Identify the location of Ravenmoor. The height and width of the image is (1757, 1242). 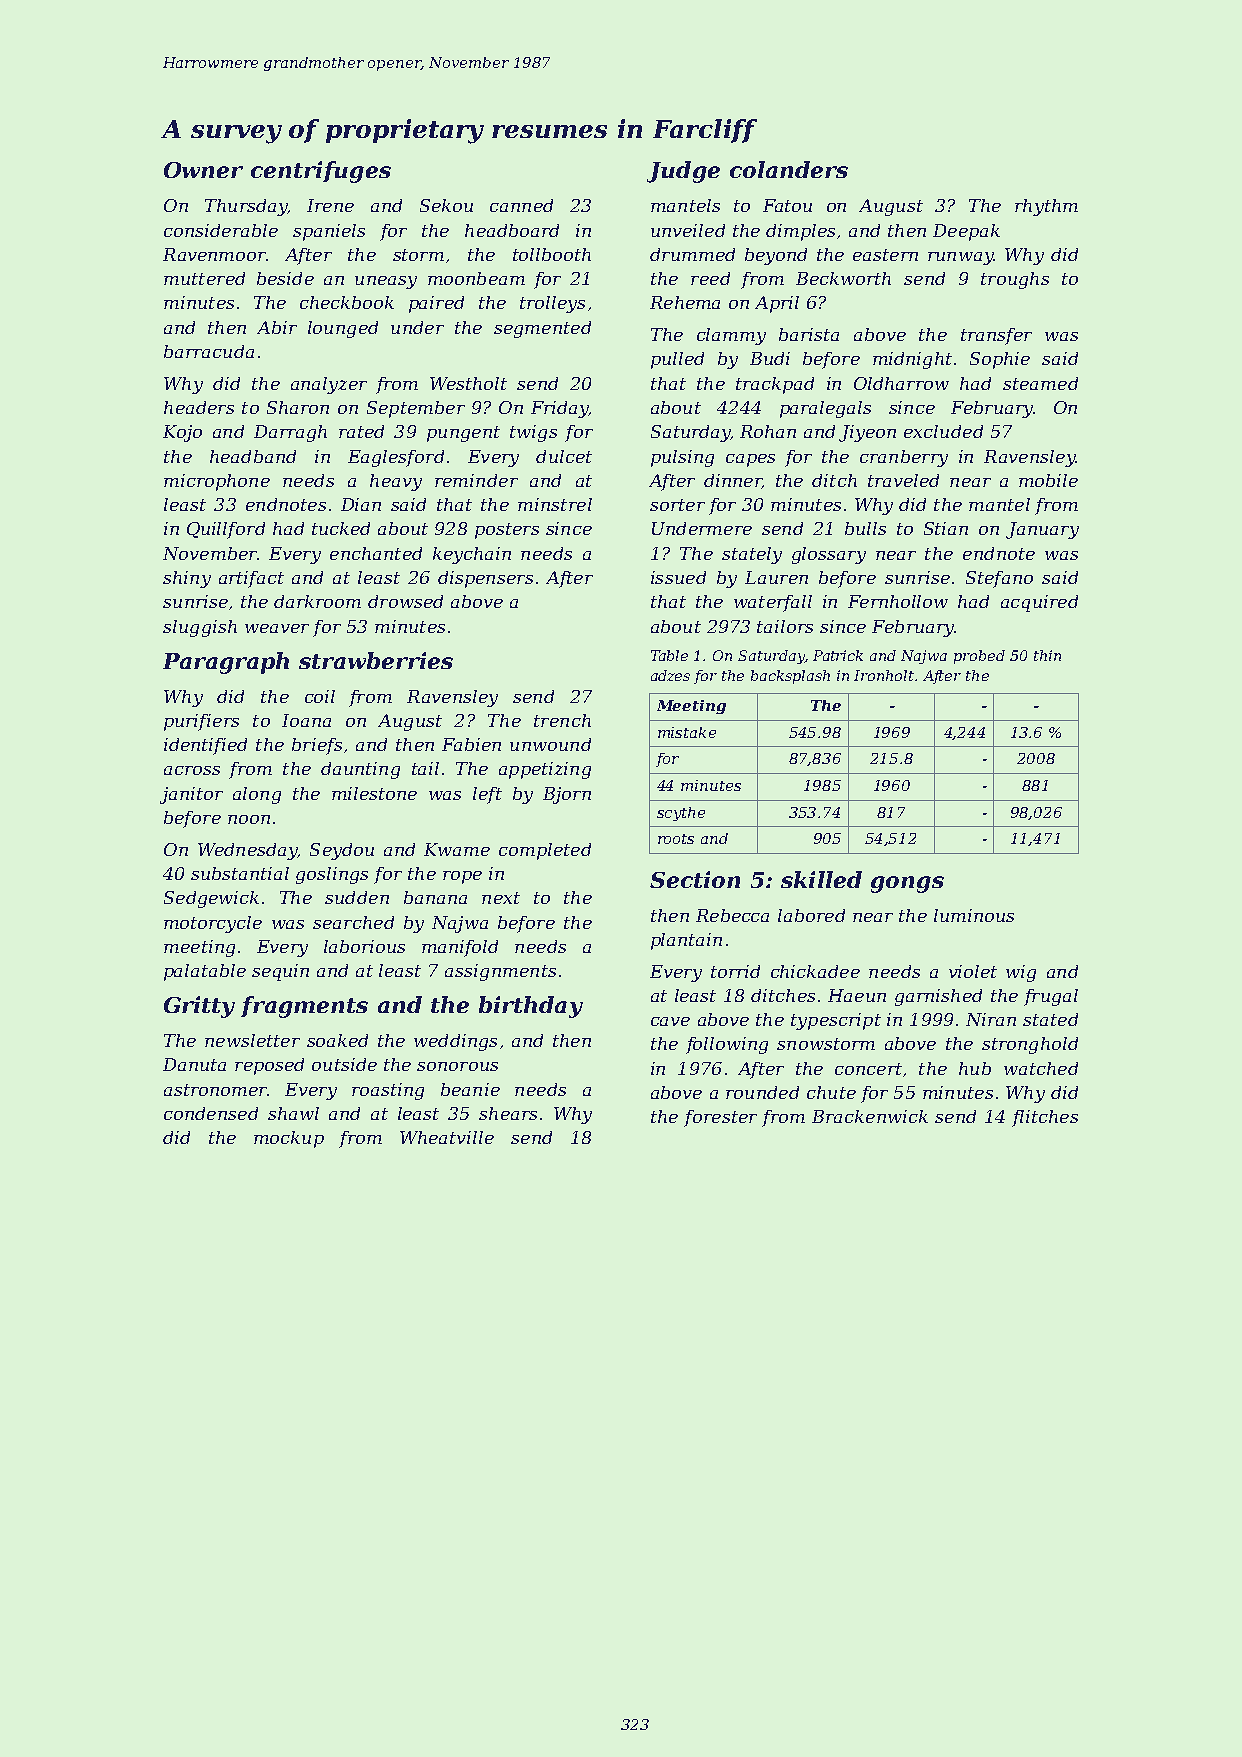
(214, 254).
